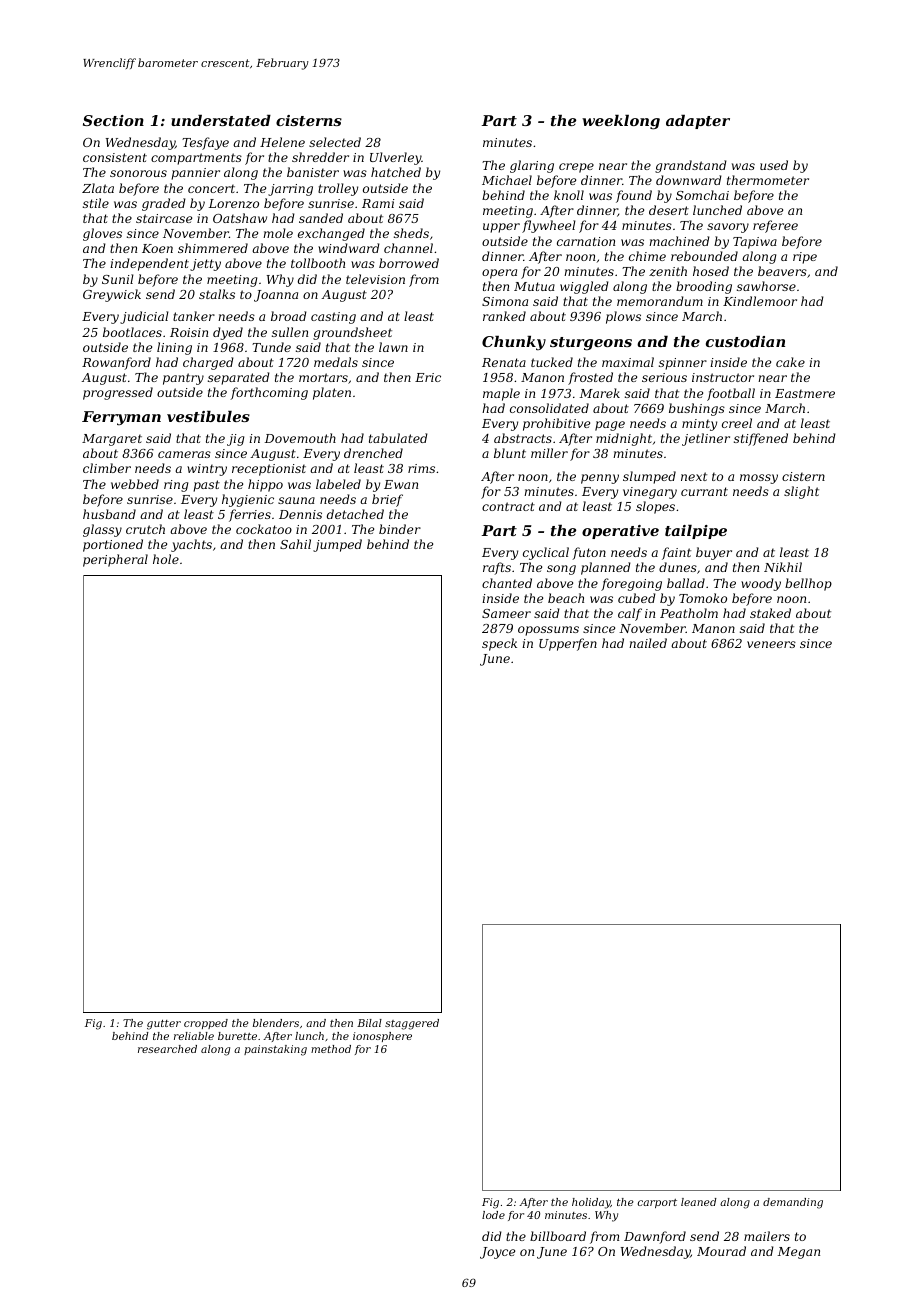 Image resolution: width=924 pixels, height=1308 pixels. Describe the element at coordinates (118, 393) in the page. I see `progressed` at that location.
